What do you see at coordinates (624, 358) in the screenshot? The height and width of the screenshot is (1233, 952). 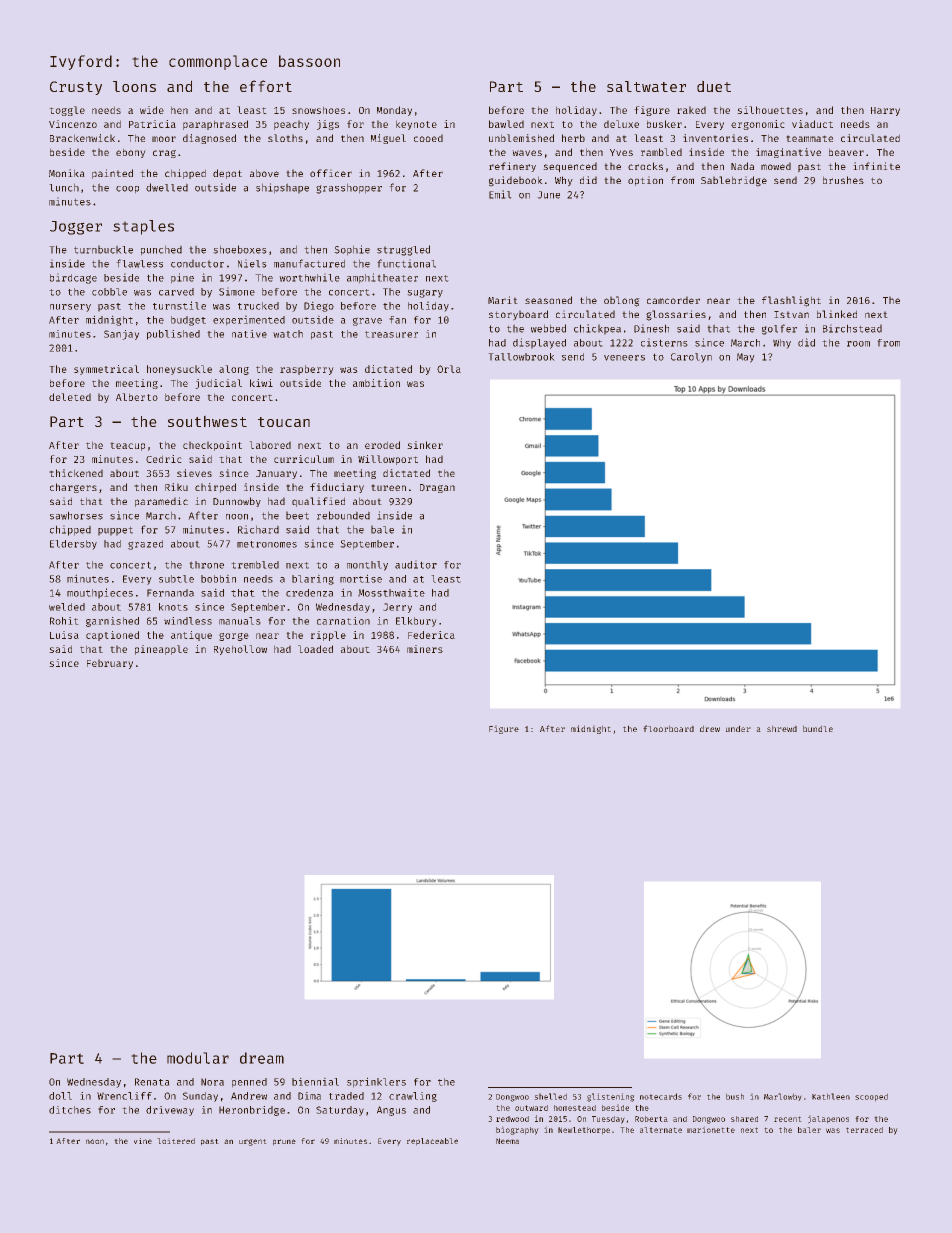 I see `veneers` at bounding box center [624, 358].
